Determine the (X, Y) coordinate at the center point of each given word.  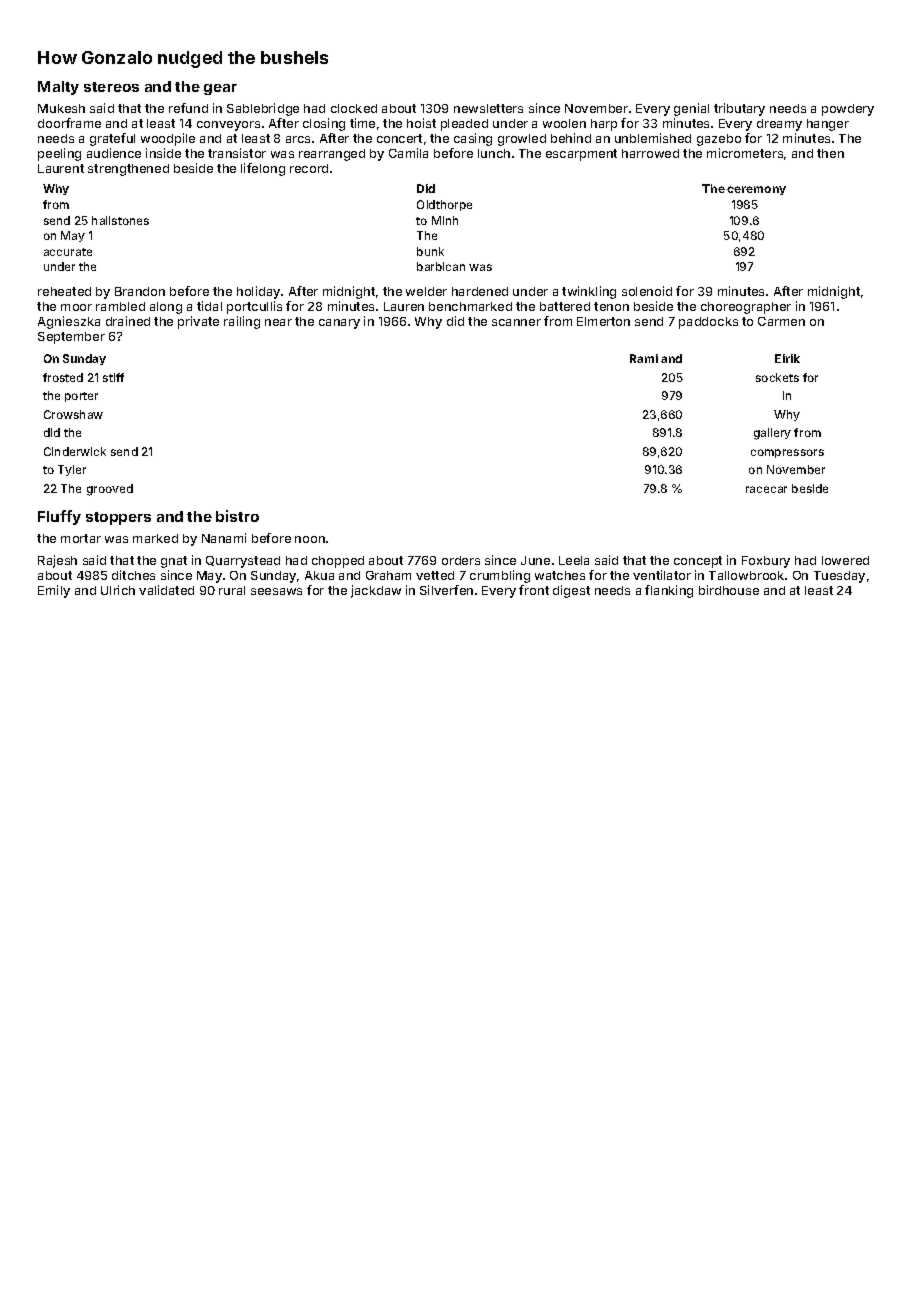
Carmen (781, 321)
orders (461, 560)
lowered (845, 560)
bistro (237, 516)
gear (220, 89)
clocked (354, 108)
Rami (644, 358)
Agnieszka (69, 322)
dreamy (779, 125)
